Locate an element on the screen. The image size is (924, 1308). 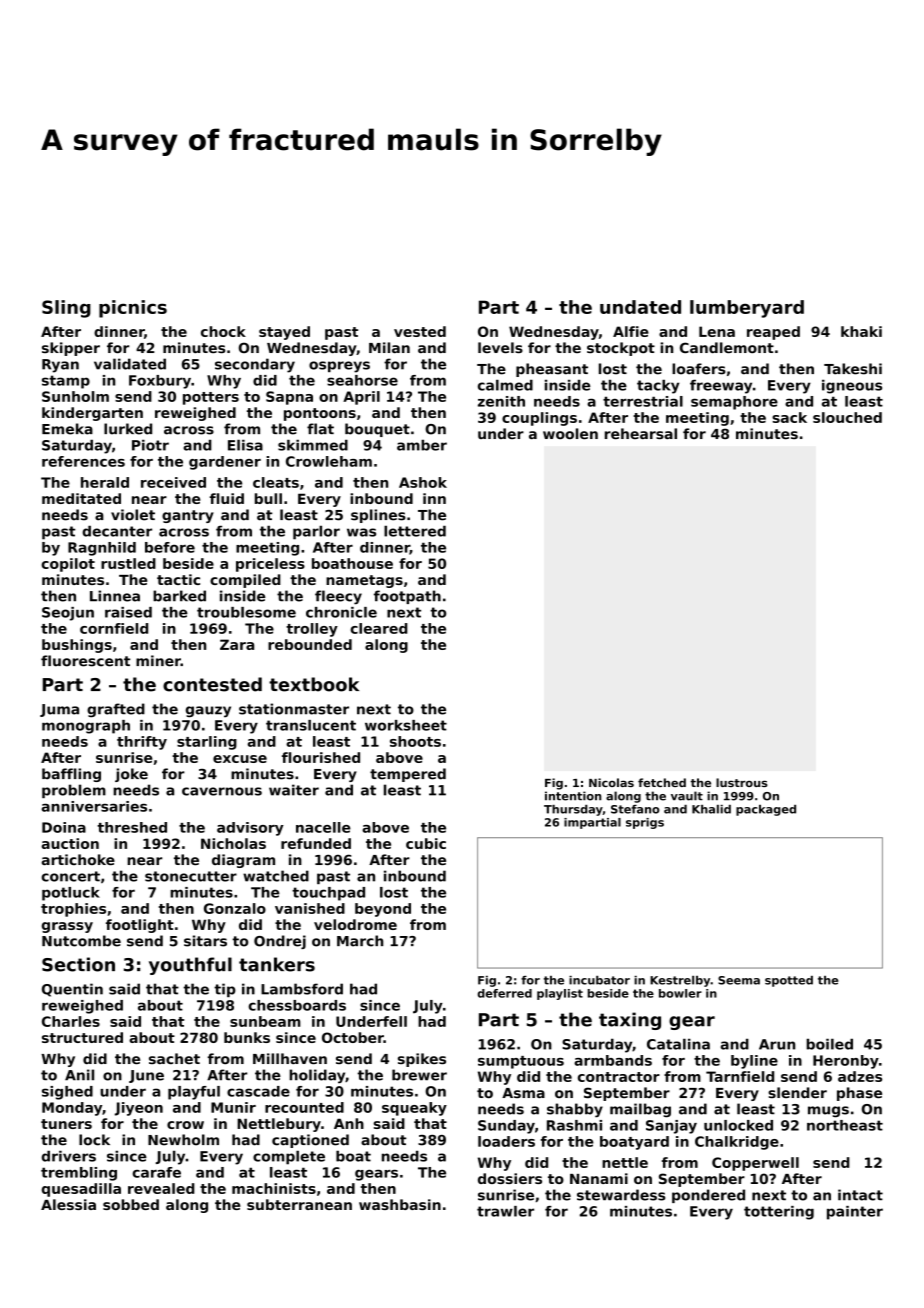
quesadilla is located at coordinates (81, 1190).
